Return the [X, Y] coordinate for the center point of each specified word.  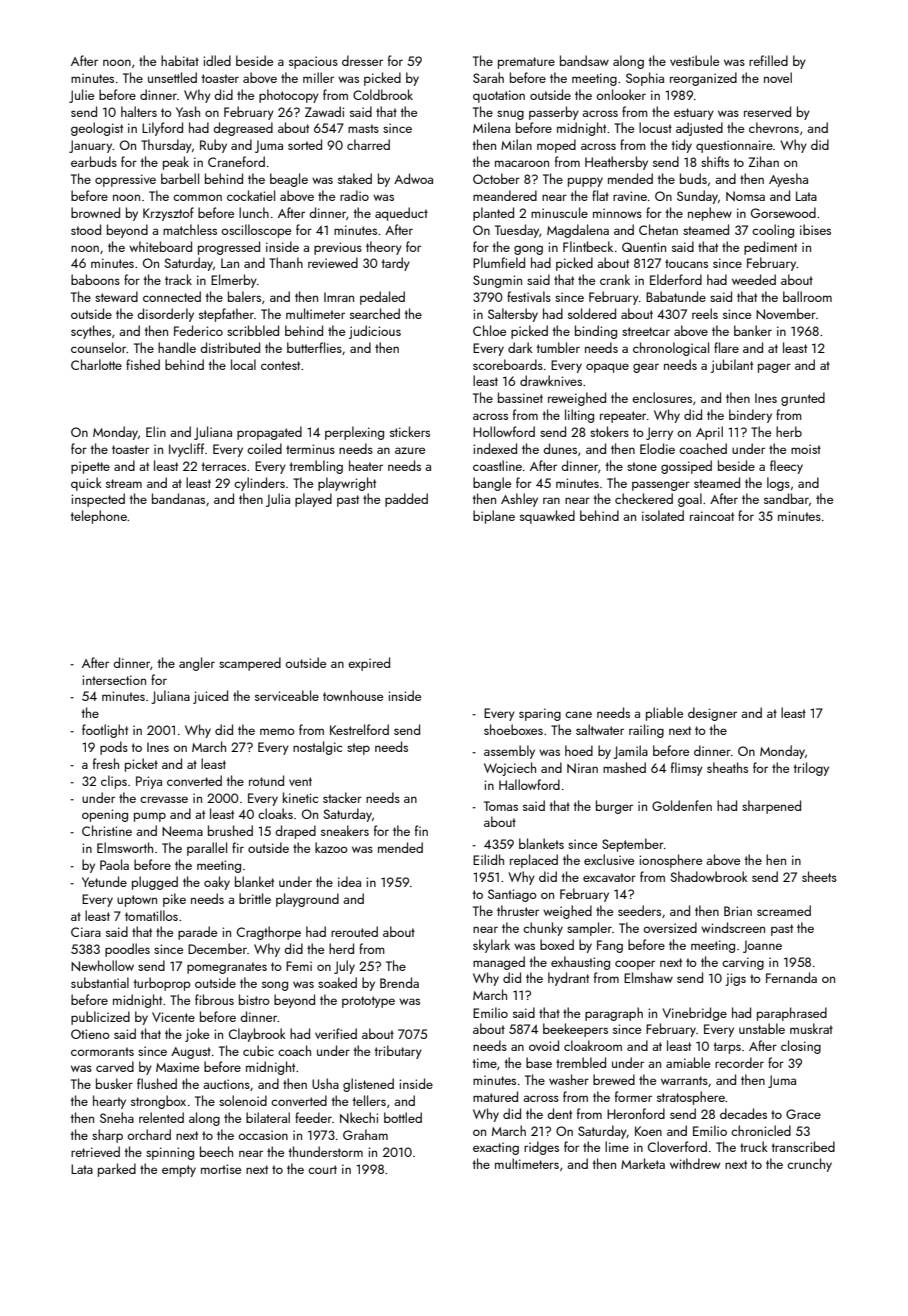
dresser [362, 60]
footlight [105, 731]
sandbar [786, 498]
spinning [170, 1153]
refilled [768, 60]
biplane [494, 517]
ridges [541, 1148]
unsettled [172, 77]
